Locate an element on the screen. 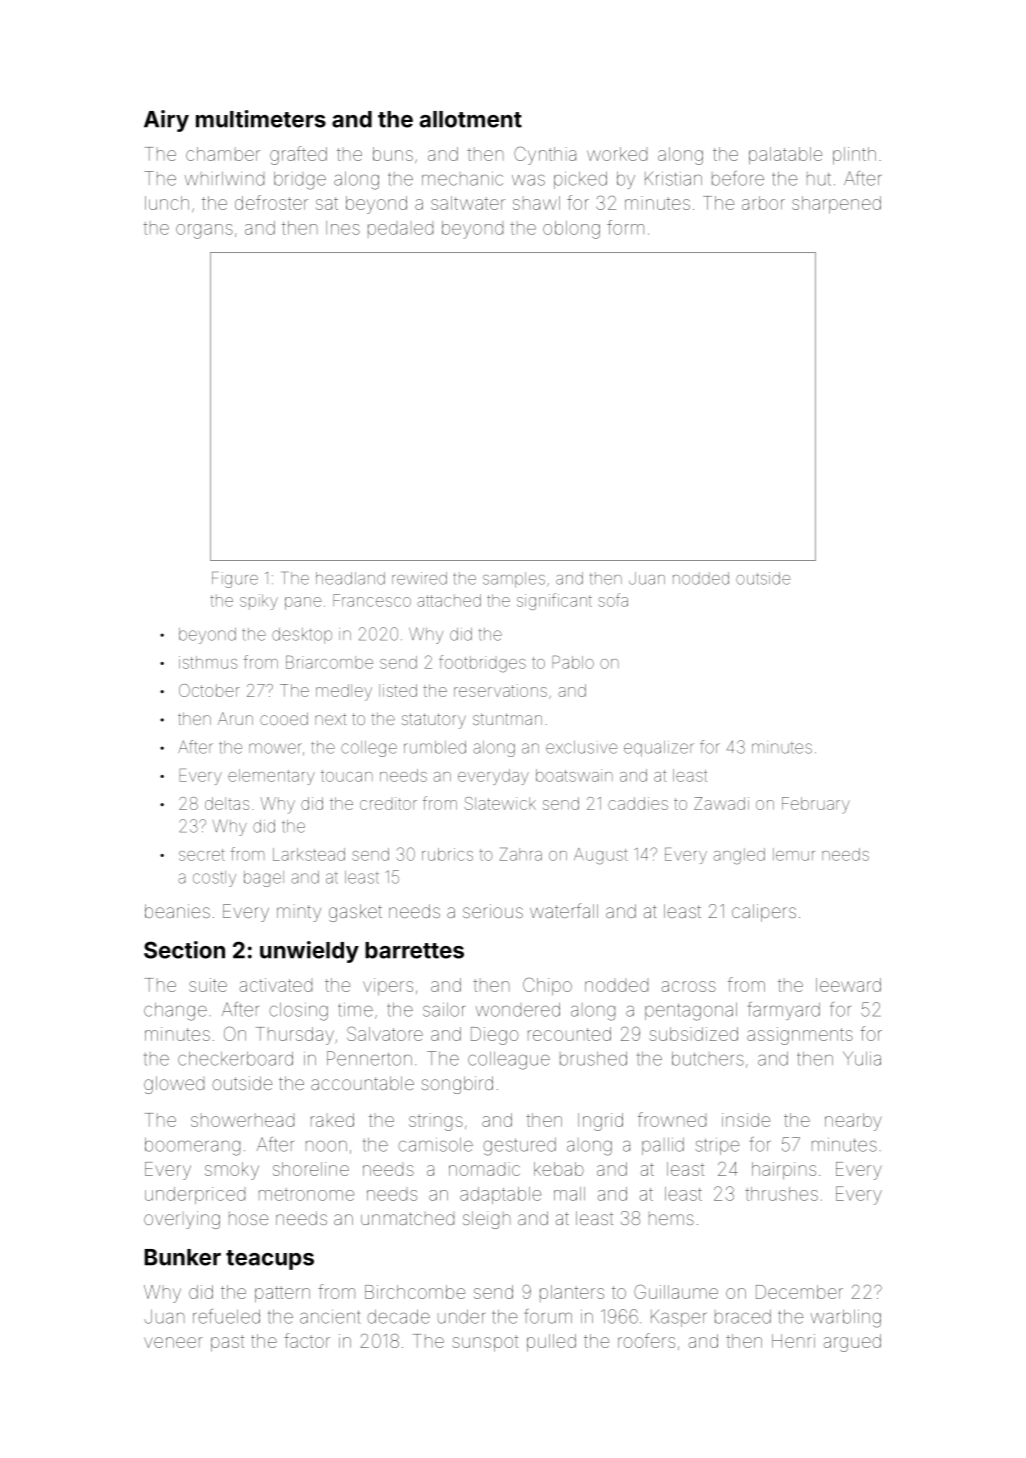  oblong is located at coordinates (571, 230).
